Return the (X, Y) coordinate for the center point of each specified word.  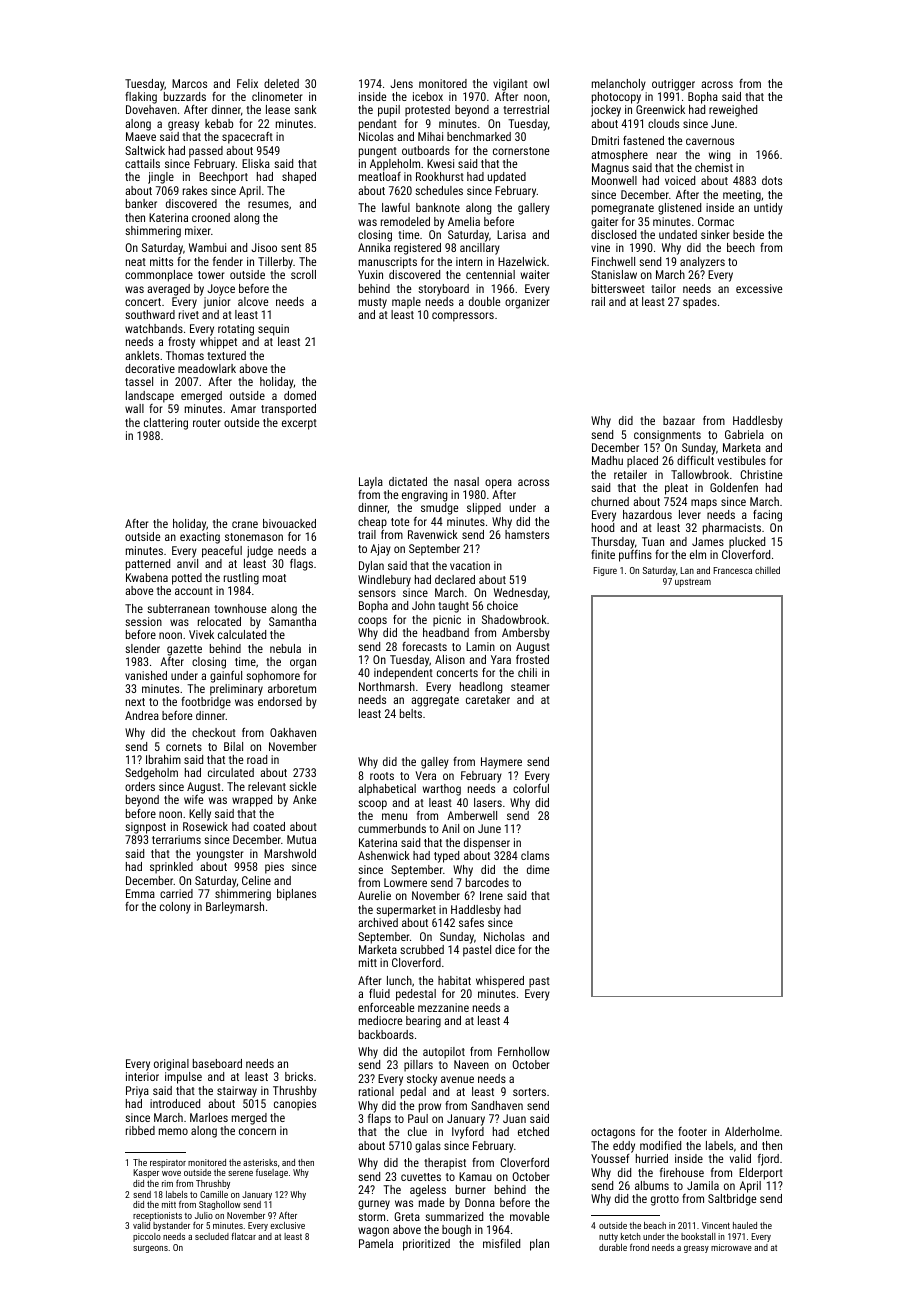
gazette (184, 650)
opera (498, 484)
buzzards (185, 96)
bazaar (679, 420)
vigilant (510, 85)
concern (257, 1131)
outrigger (673, 85)
